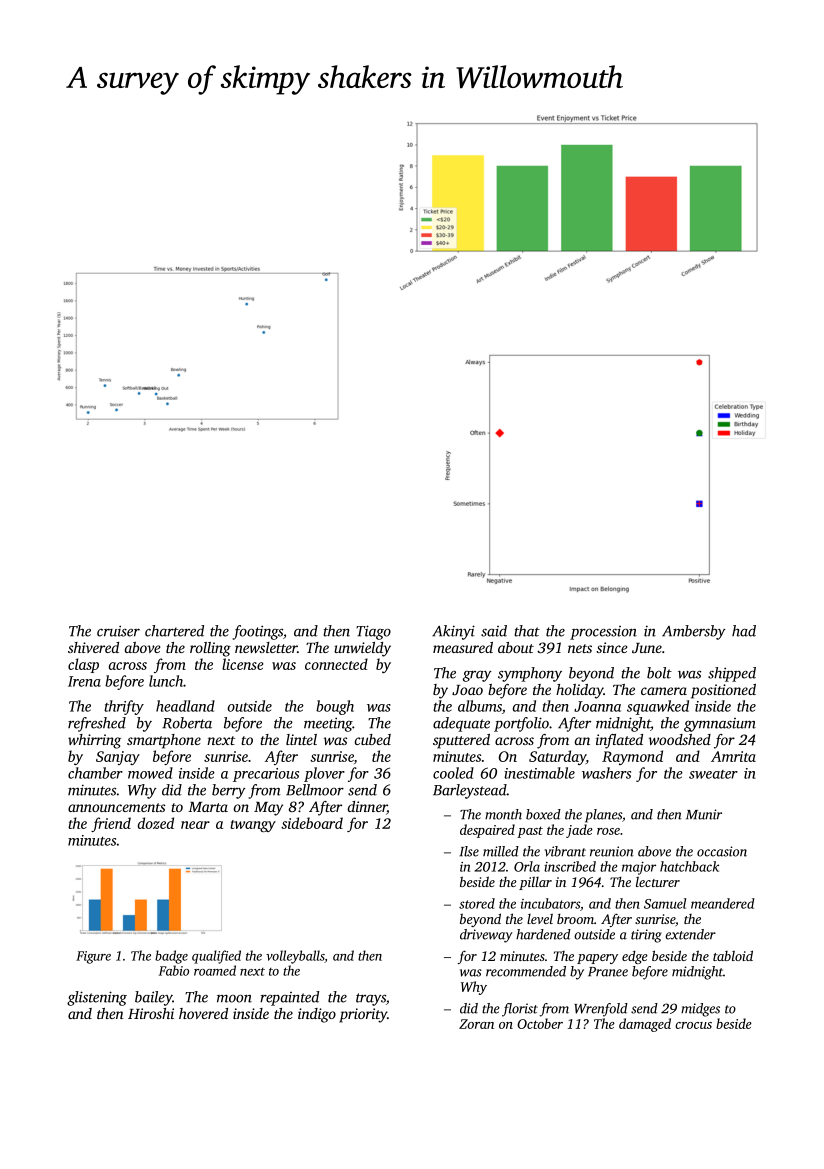 This page has width=824, height=1169. I want to click on Tiago, so click(373, 632).
